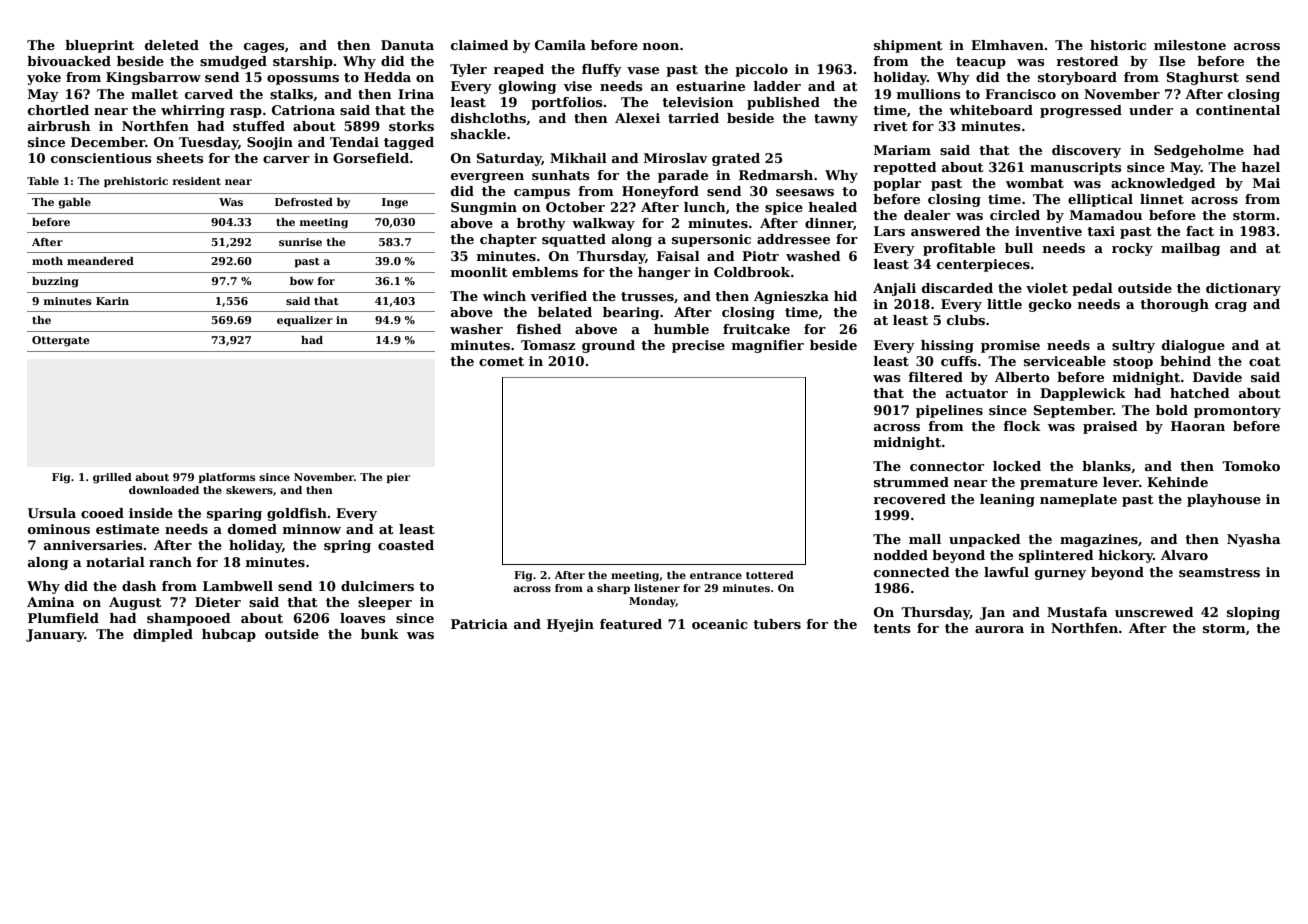 The width and height of the image is (1308, 924). What do you see at coordinates (303, 80) in the image?
I see `opossums` at bounding box center [303, 80].
